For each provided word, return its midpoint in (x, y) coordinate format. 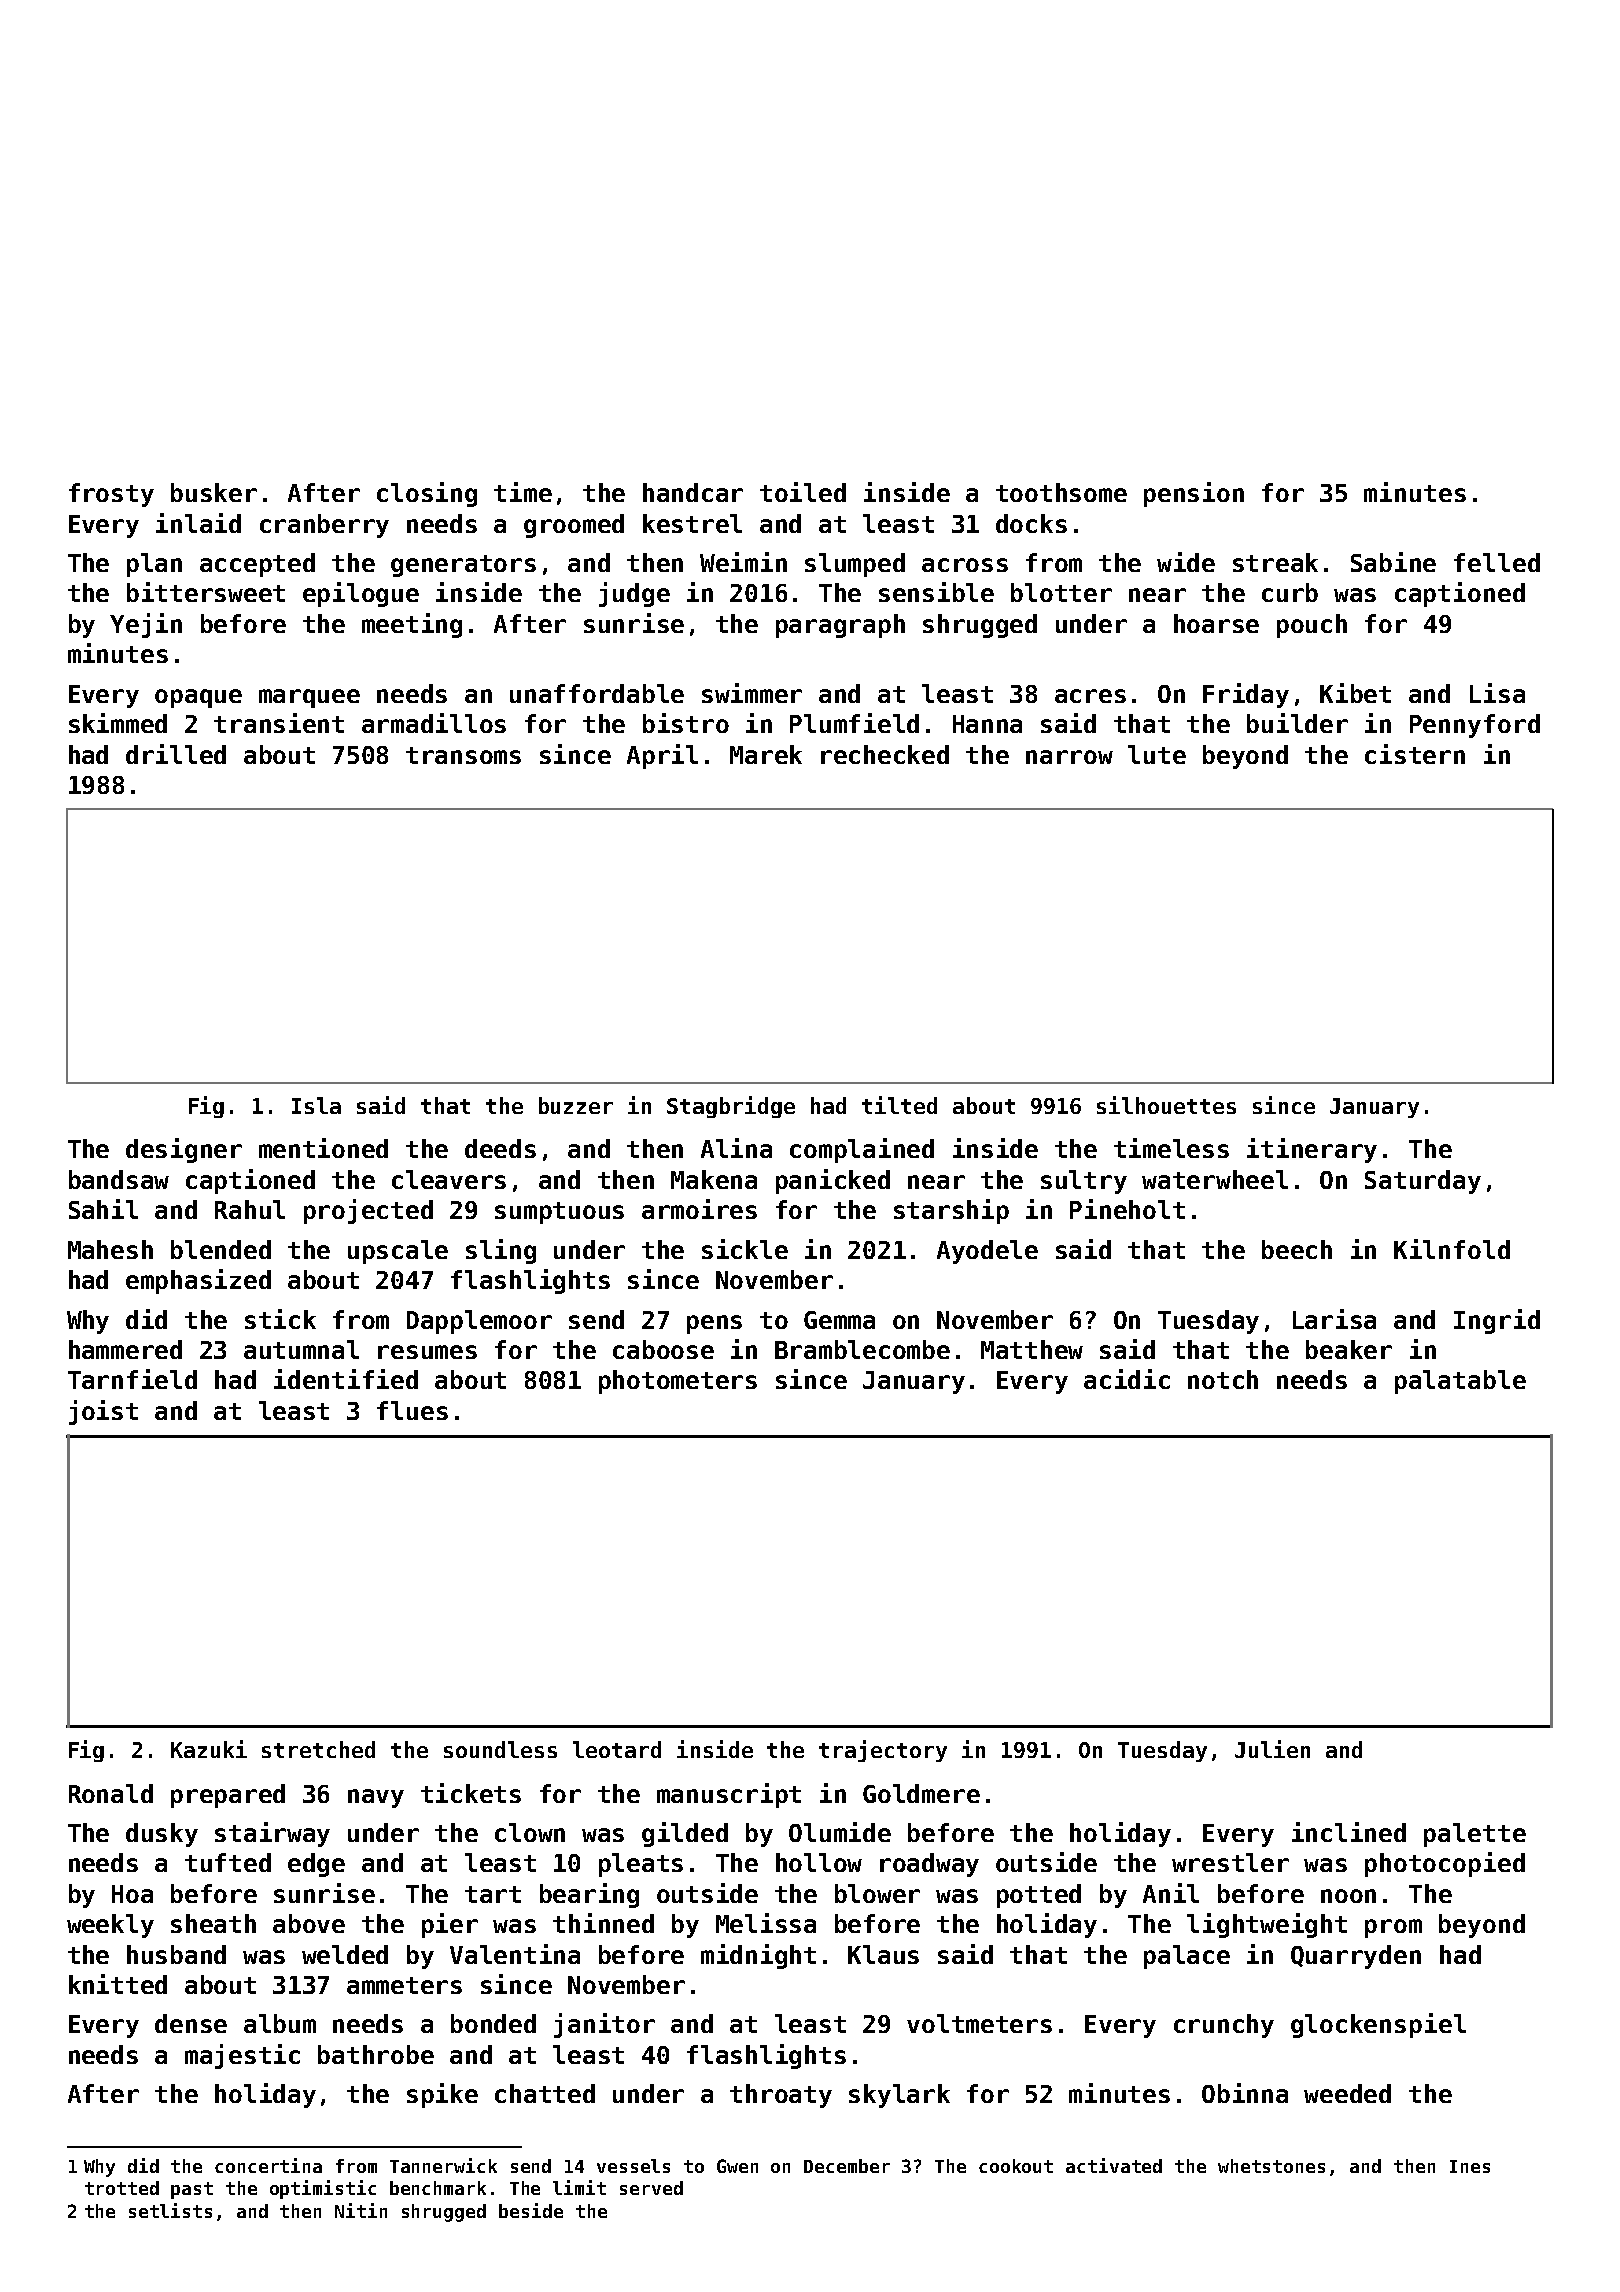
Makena (714, 1179)
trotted (122, 2188)
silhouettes (1166, 1105)
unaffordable (597, 693)
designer (184, 1150)
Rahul (250, 1209)
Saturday (1423, 1182)
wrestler (1230, 1862)
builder (1297, 723)
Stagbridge (731, 1107)
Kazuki (209, 1749)
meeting (412, 625)
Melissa (766, 1923)
